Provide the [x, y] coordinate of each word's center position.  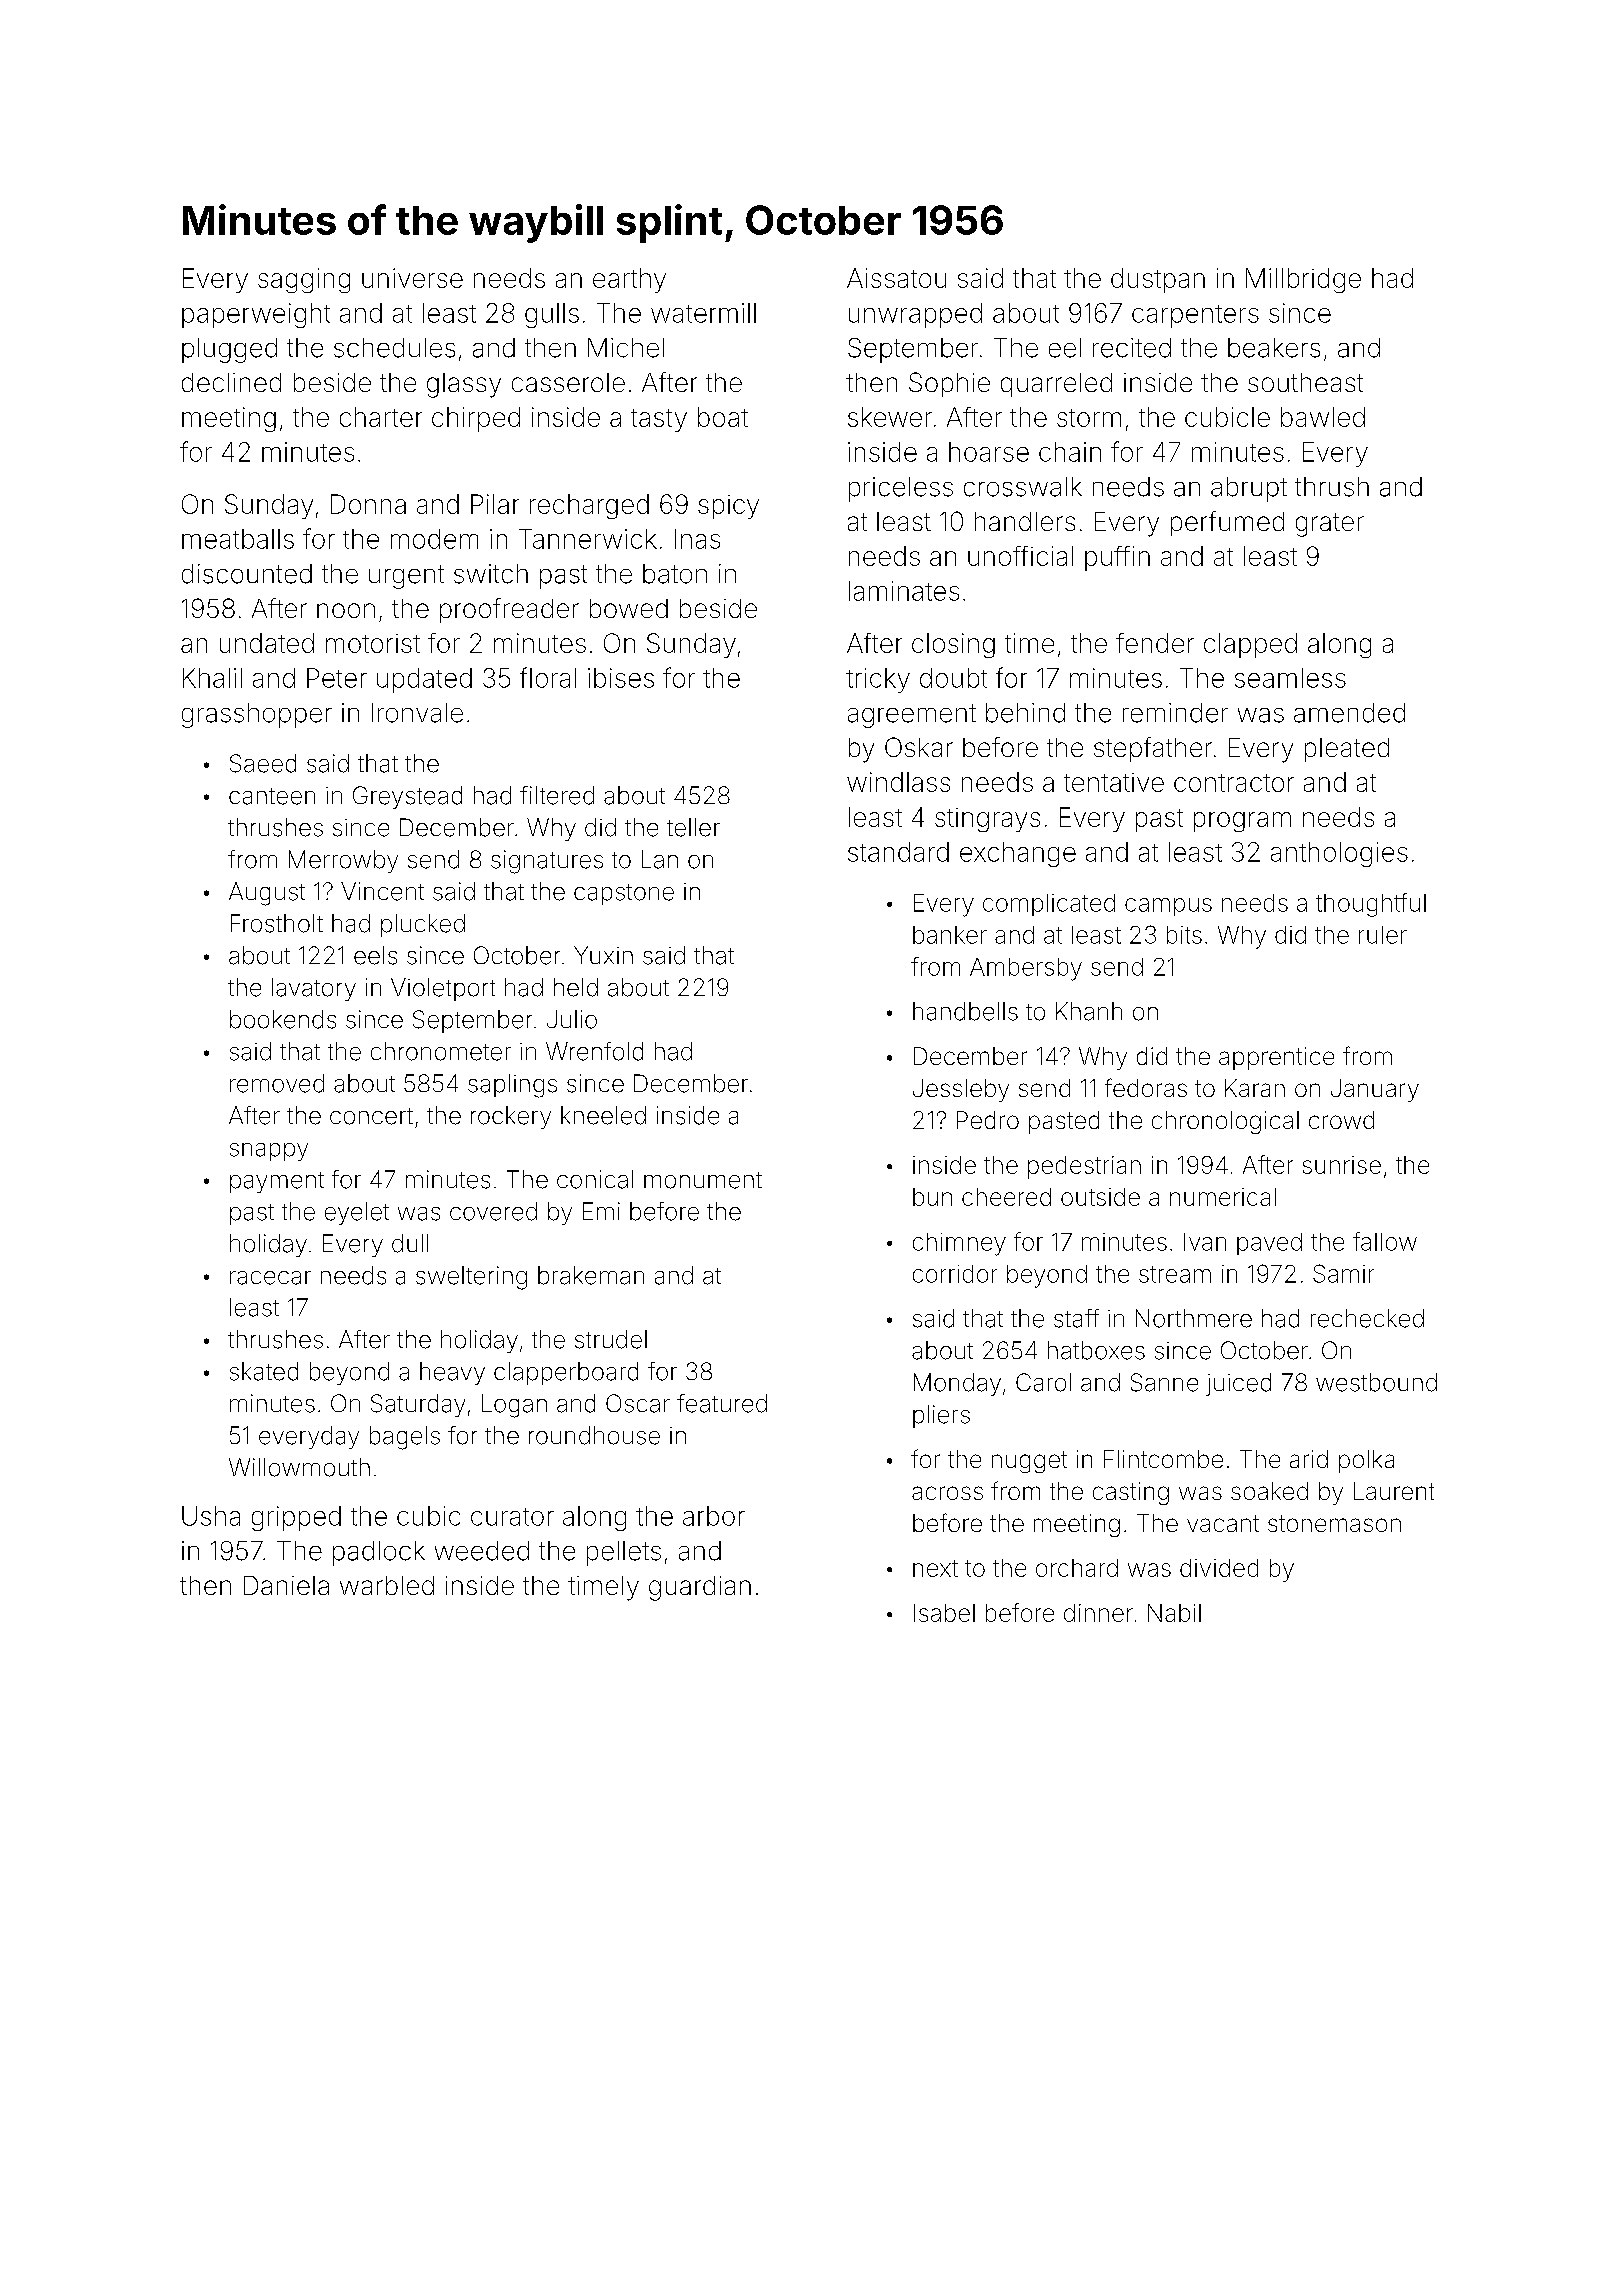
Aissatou [896, 278]
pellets [624, 1553]
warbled [387, 1585]
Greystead [407, 797]
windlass [898, 782]
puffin [1117, 558]
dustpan [1158, 280]
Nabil [1174, 1613]
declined [231, 382]
